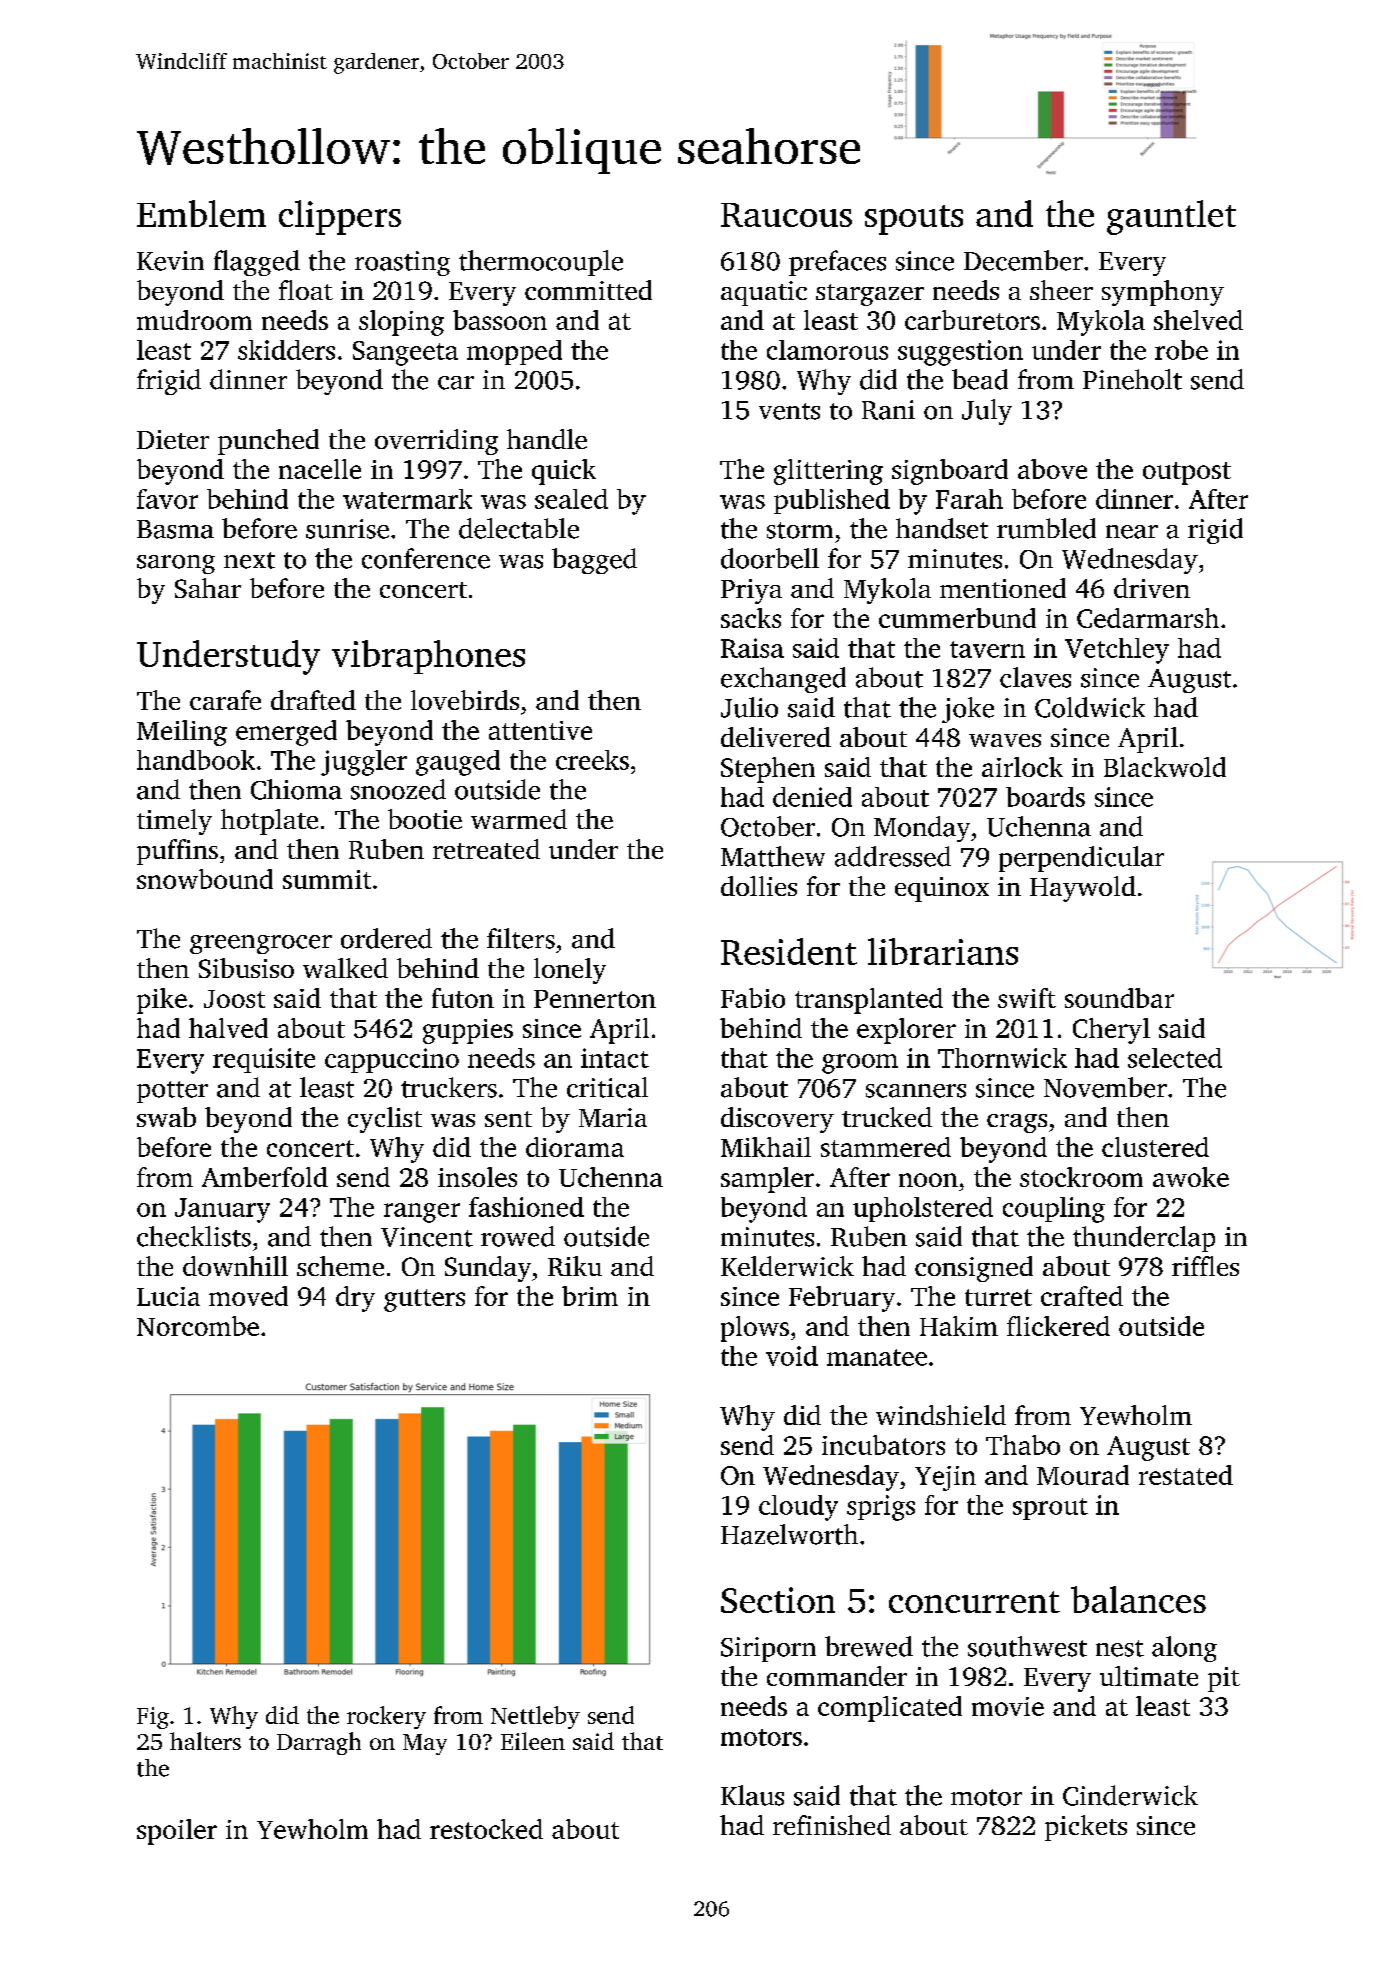 The height and width of the screenshot is (1969, 1386). Describe the element at coordinates (201, 213) in the screenshot. I see `Emblem` at that location.
